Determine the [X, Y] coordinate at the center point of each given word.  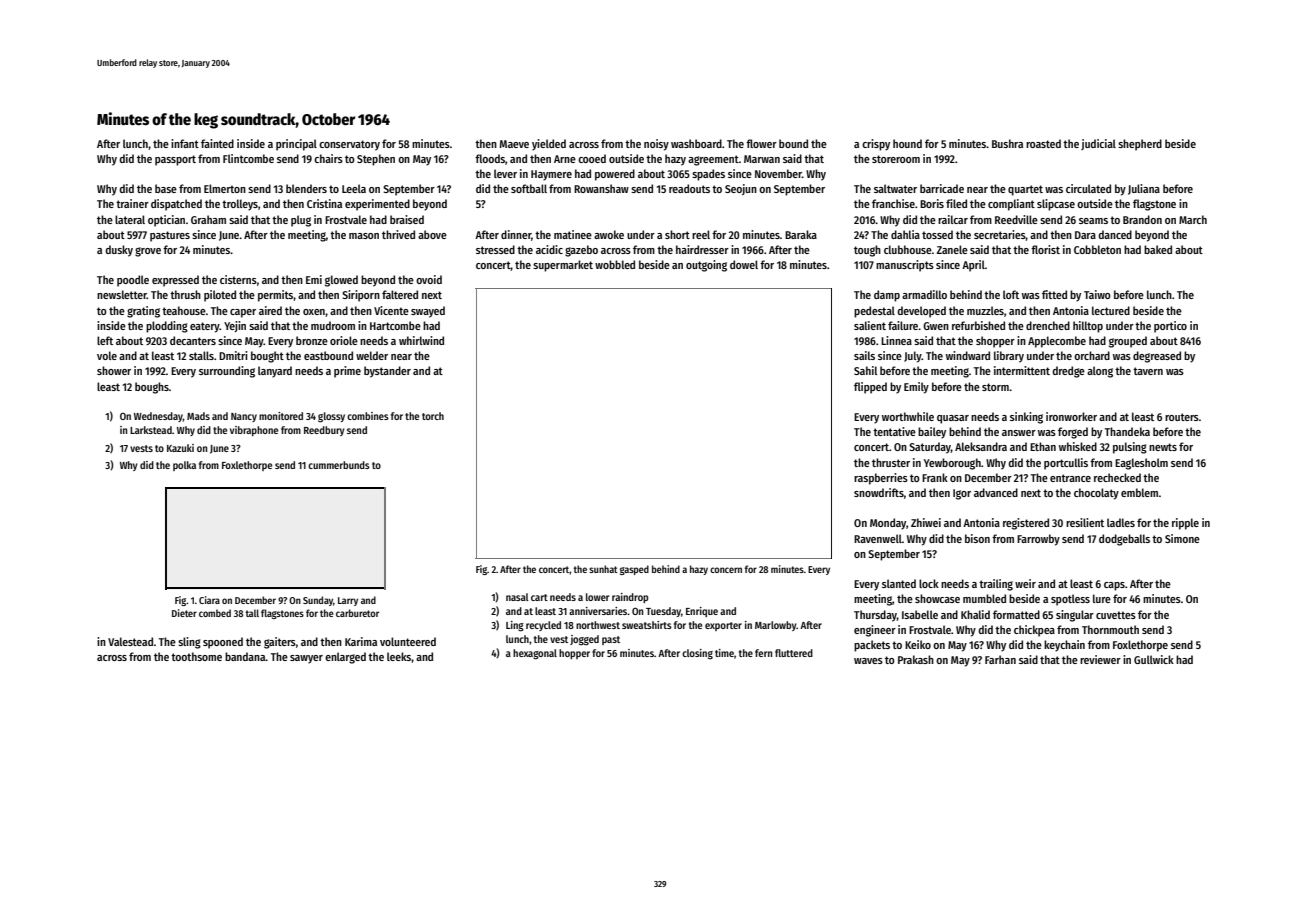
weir [1025, 583]
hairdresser [702, 249]
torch [433, 416]
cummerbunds [339, 465]
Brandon [1142, 219]
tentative [894, 431]
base [166, 188]
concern [726, 570]
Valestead [130, 641]
